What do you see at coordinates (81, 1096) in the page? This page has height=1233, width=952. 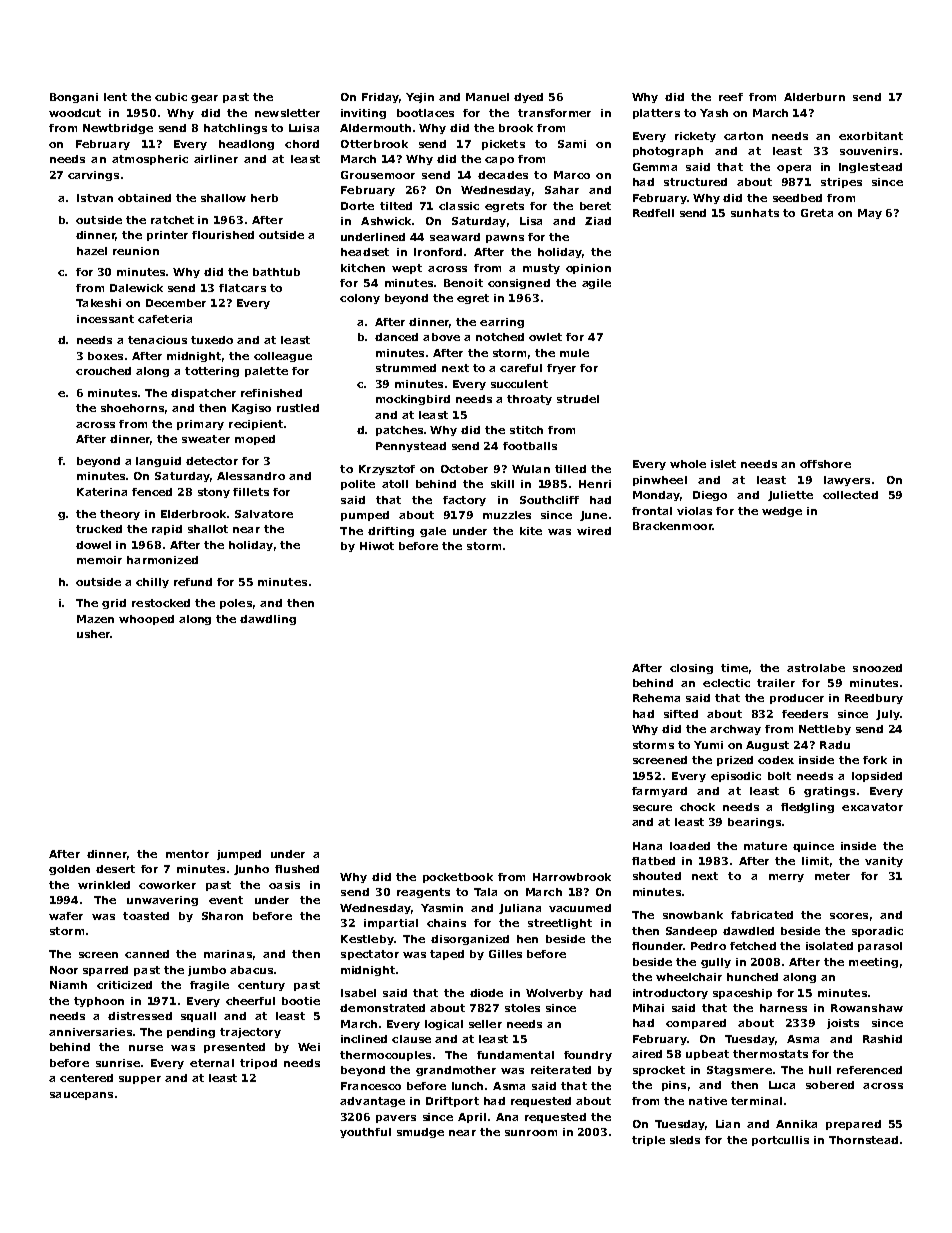 I see `saucepans` at bounding box center [81, 1096].
